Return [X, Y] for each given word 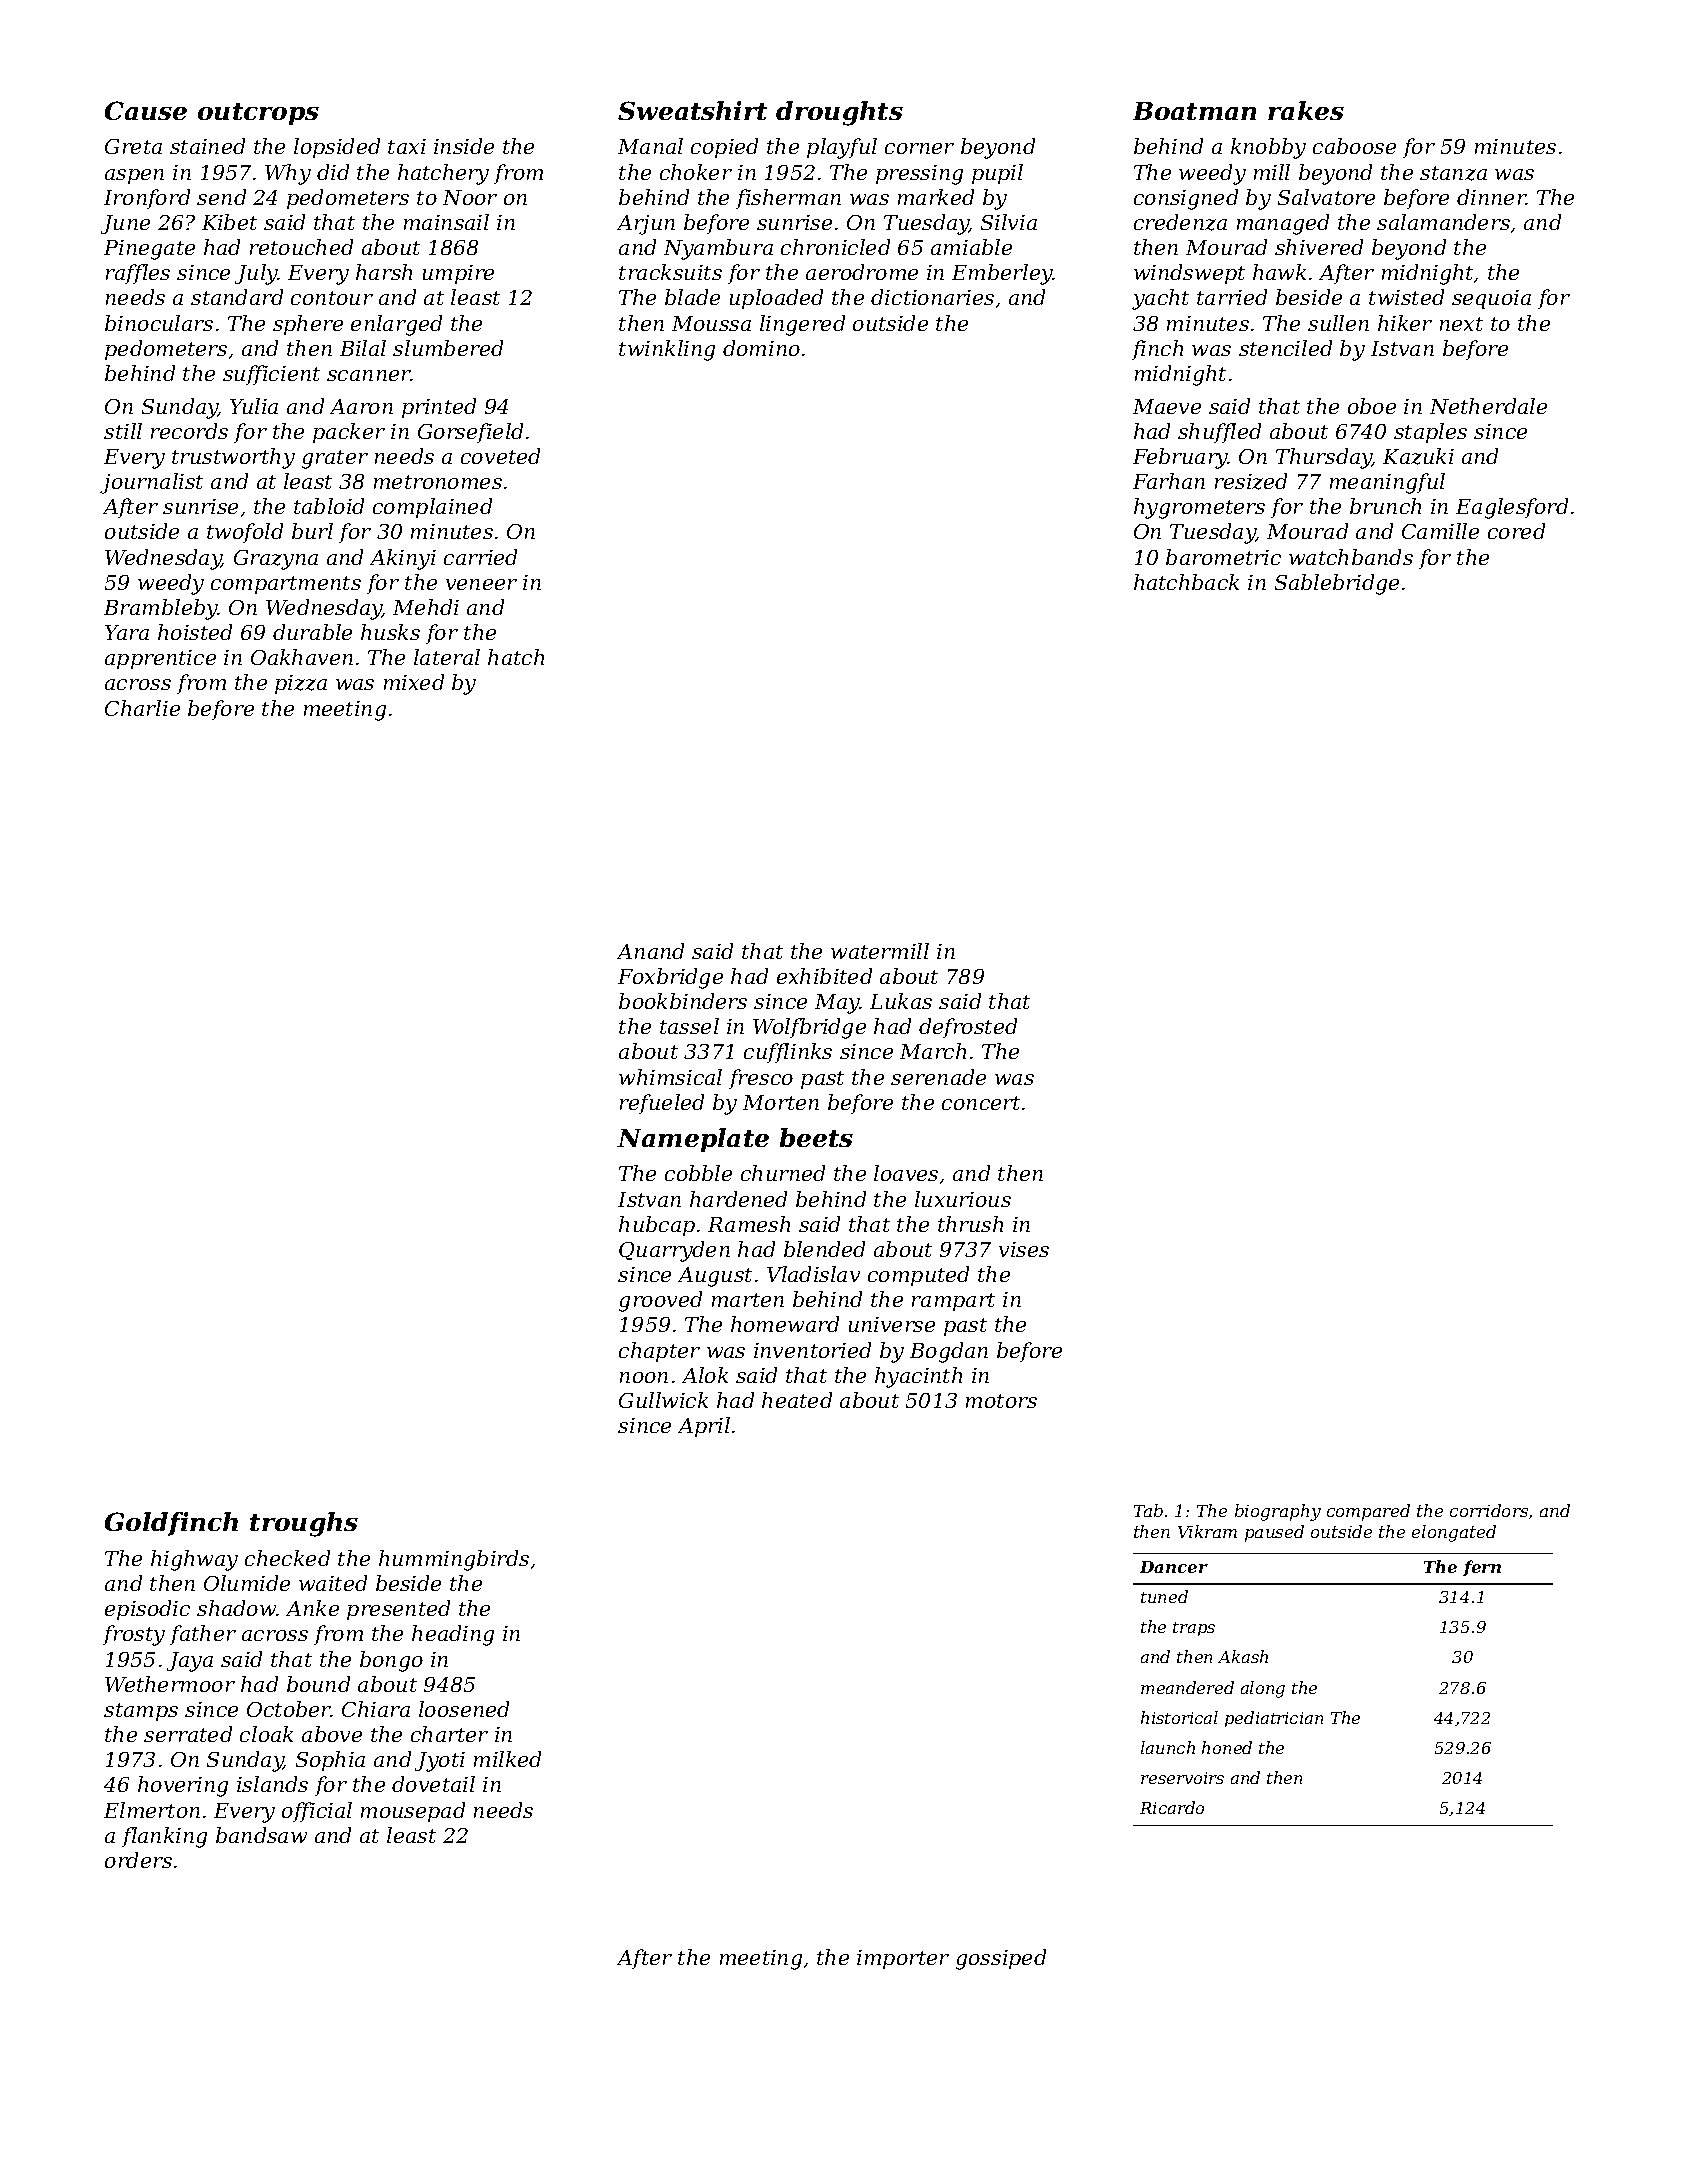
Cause [146, 110]
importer [903, 1959]
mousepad [413, 1812]
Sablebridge [1337, 584]
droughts [839, 113]
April [704, 1427]
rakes [1306, 110]
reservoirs [1182, 1778]
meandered [1187, 1687]
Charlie [142, 708]
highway [194, 1560]
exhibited [824, 976]
